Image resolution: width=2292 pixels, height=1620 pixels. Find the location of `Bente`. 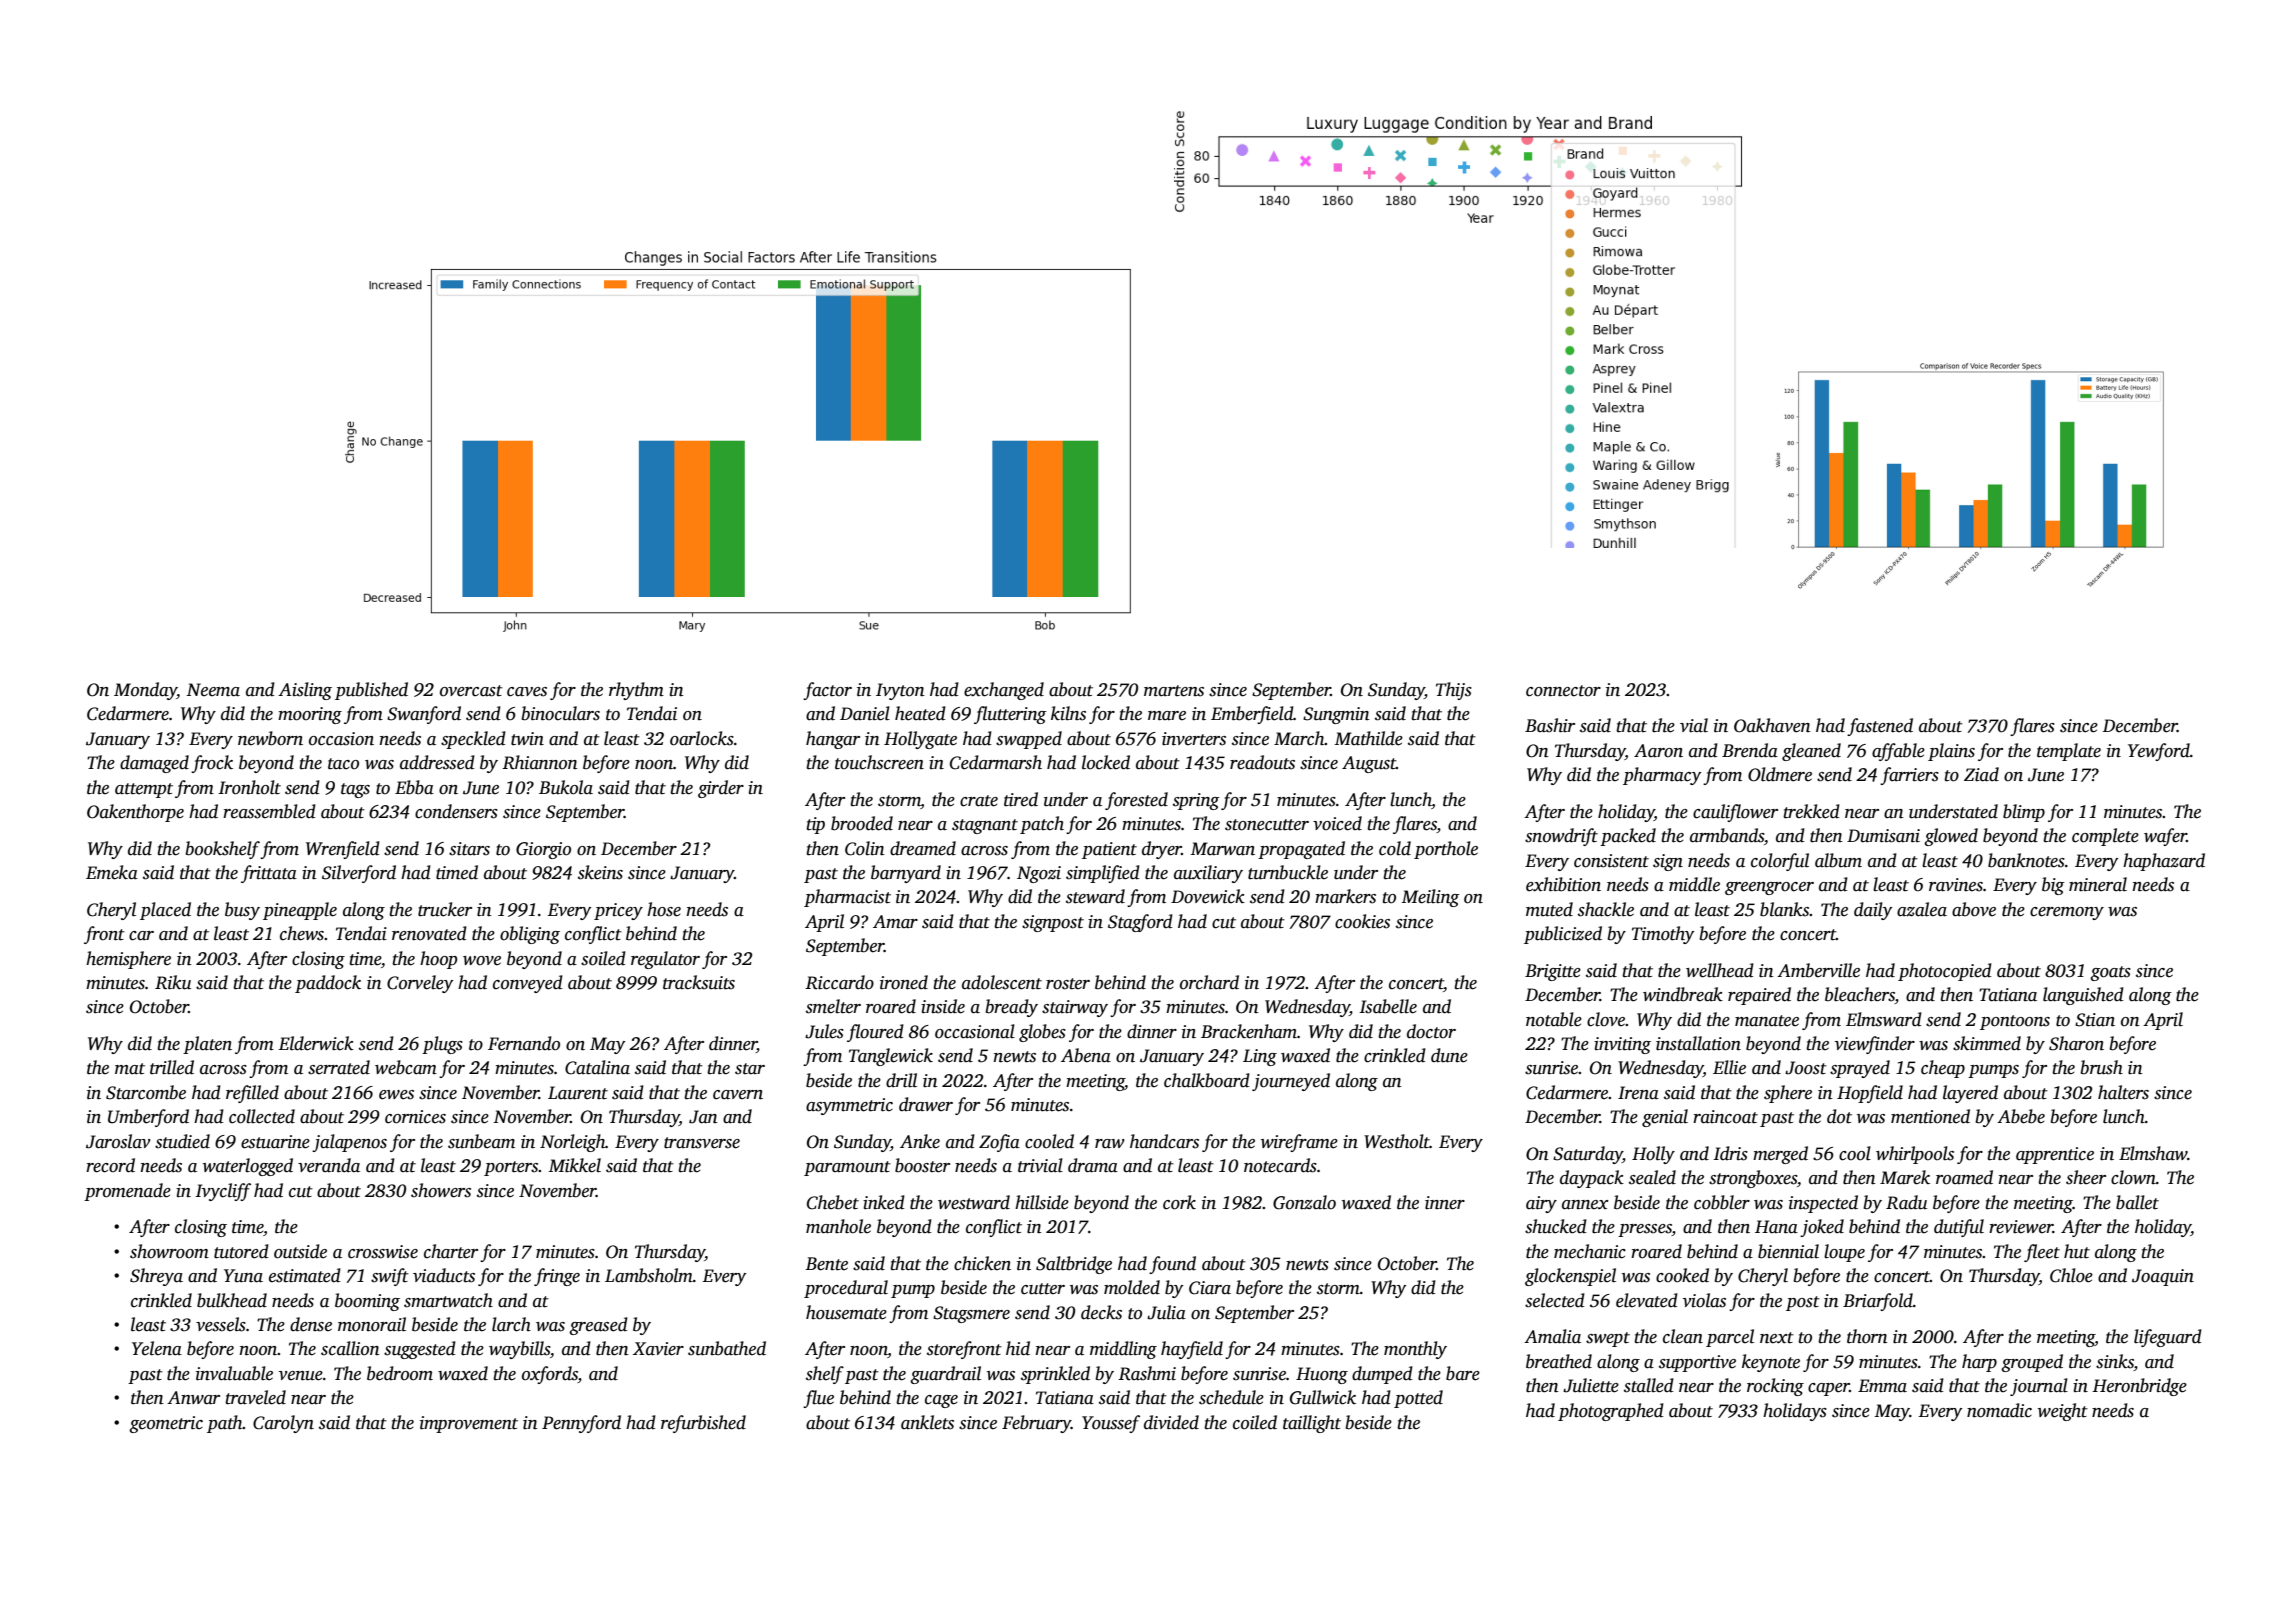

Bente is located at coordinates (826, 1264).
